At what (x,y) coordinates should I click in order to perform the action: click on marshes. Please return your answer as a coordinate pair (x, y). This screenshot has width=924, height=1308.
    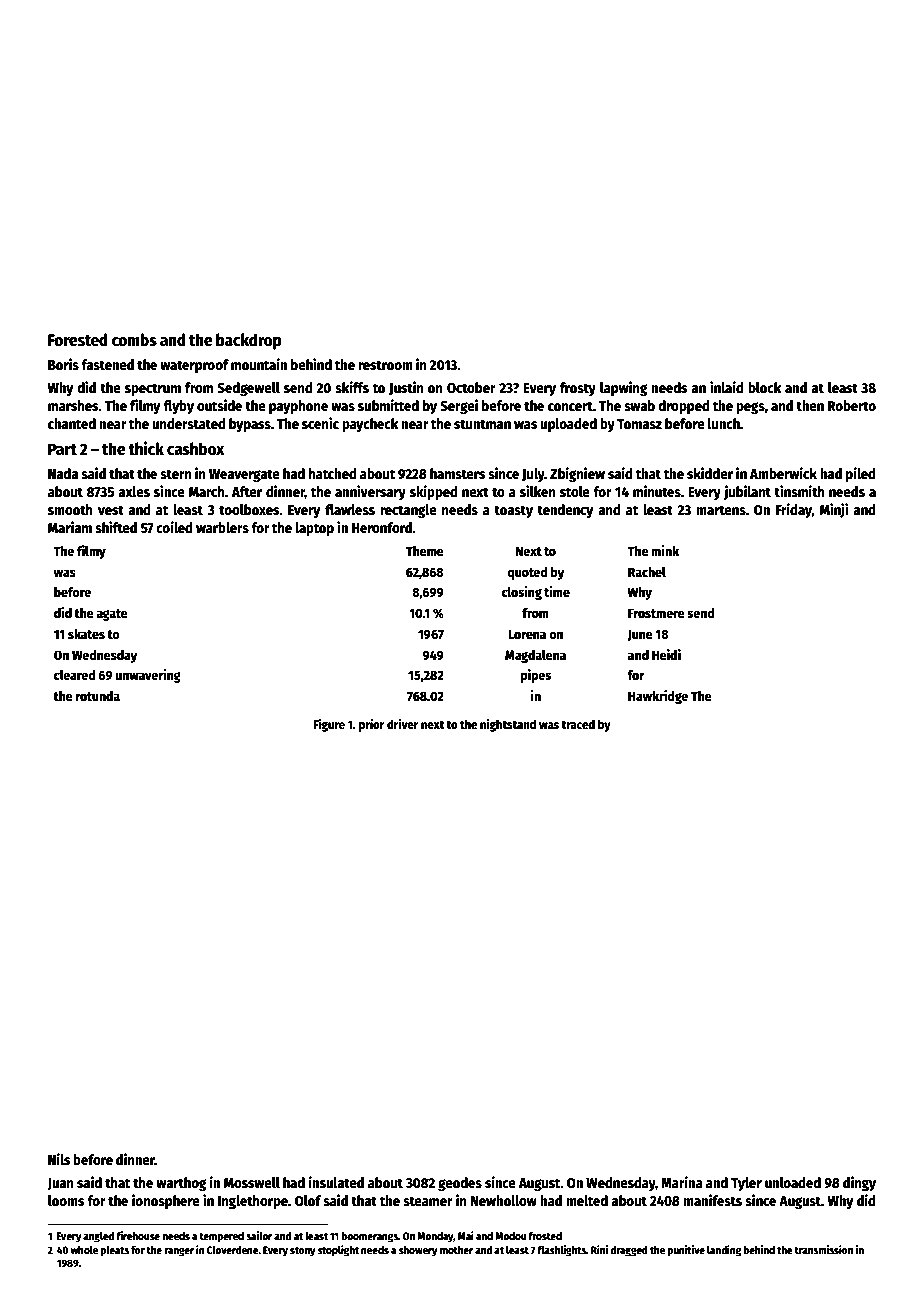
    Looking at the image, I should click on (73, 405).
